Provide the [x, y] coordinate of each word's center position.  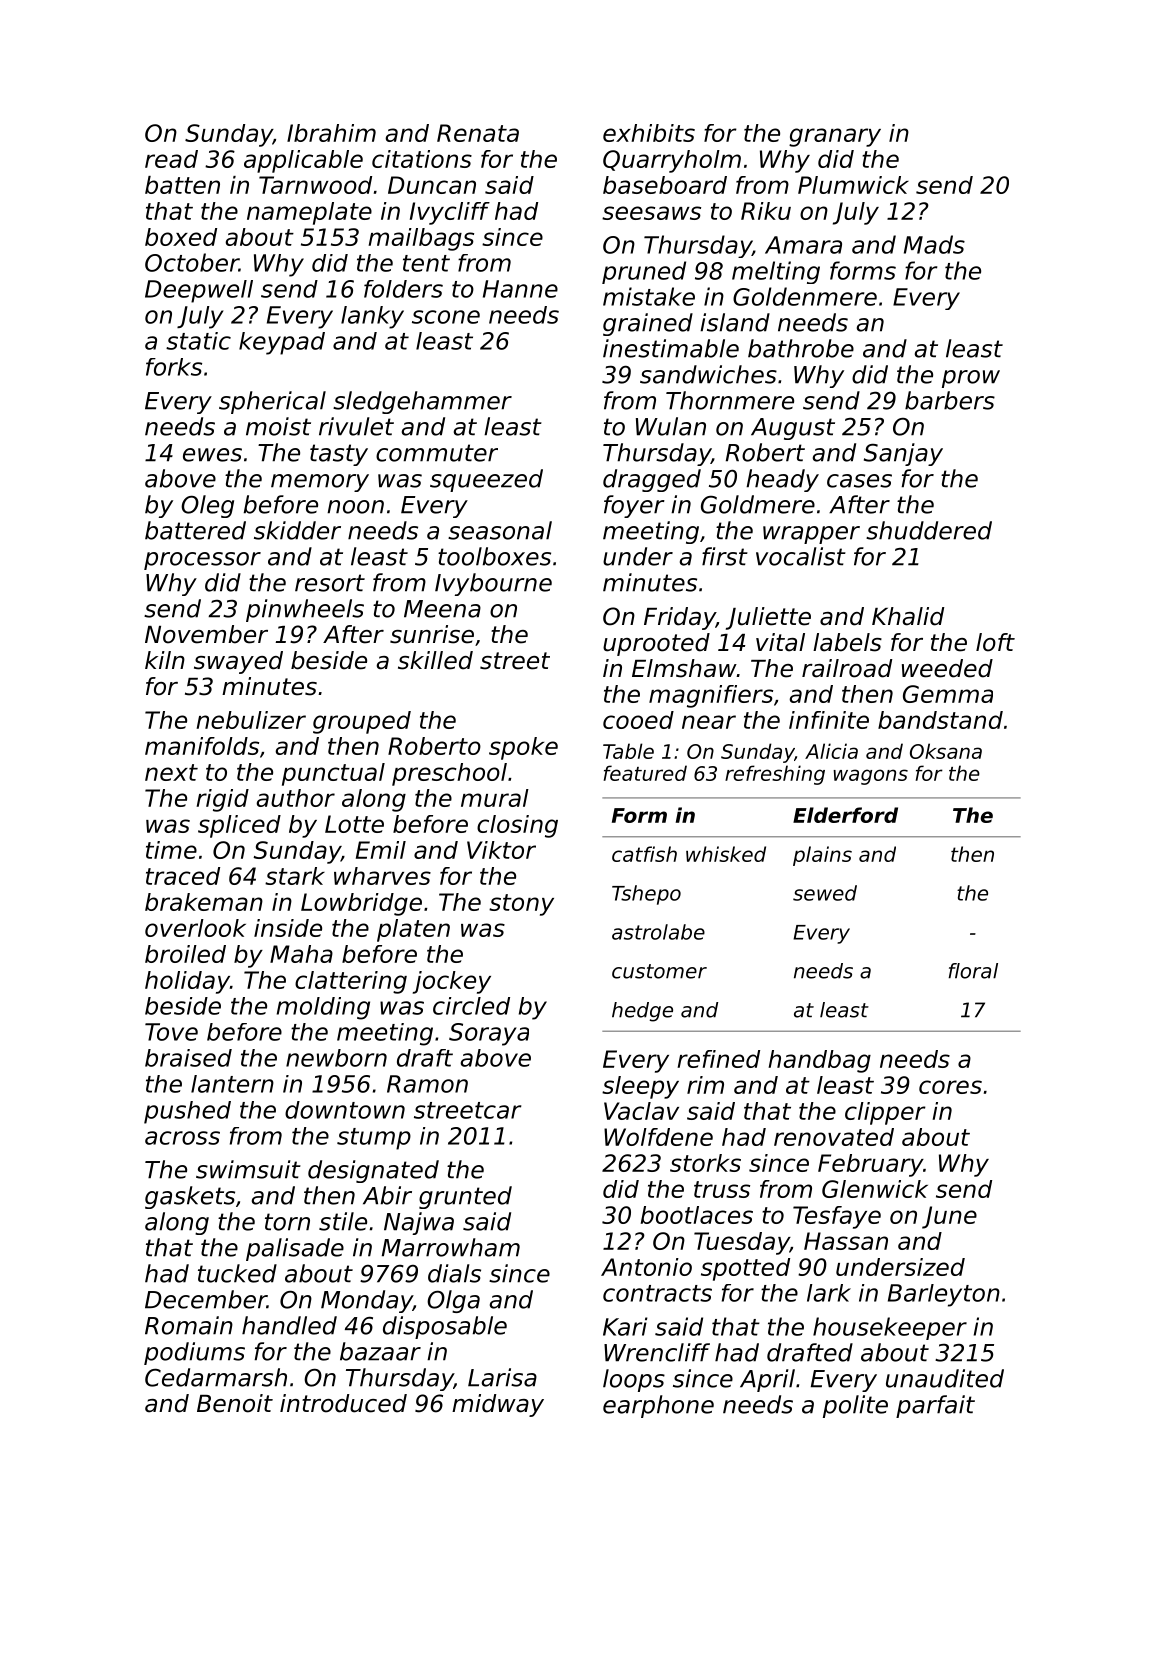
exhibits [649, 133]
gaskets [190, 1197]
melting [776, 272]
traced [183, 876]
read [171, 159]
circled [471, 1006]
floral [973, 971]
